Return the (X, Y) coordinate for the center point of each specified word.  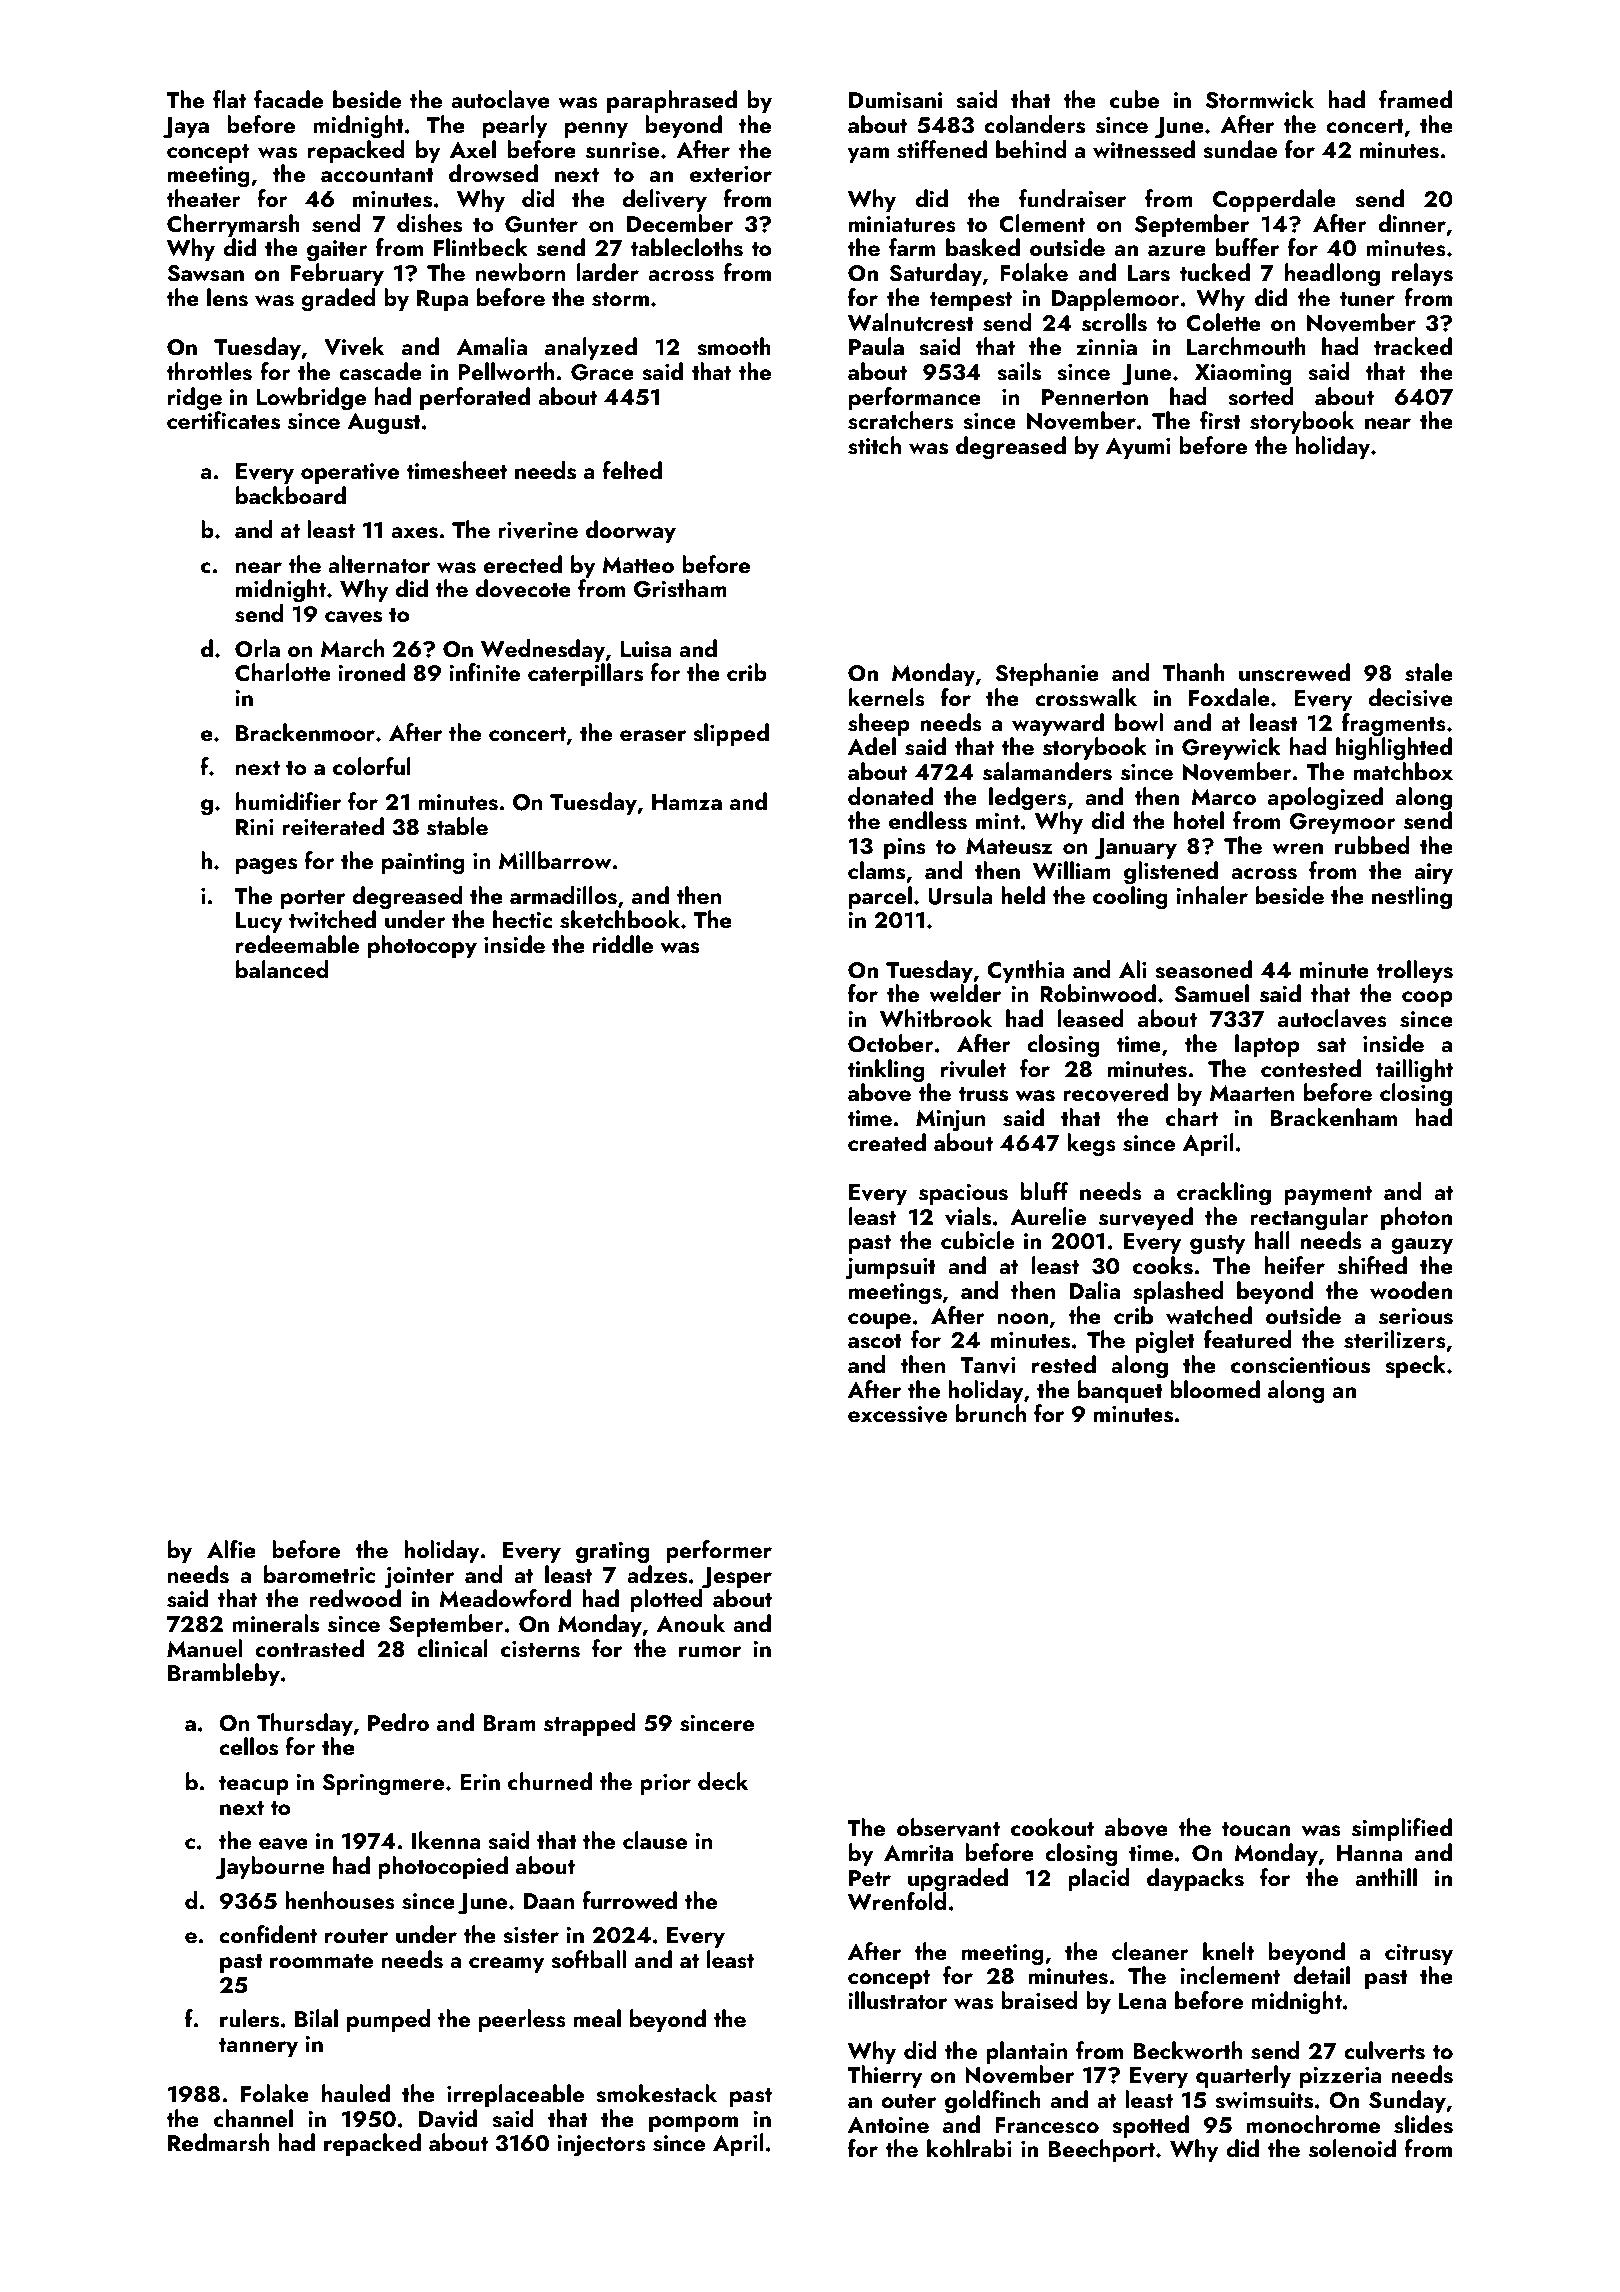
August (384, 424)
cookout (1052, 1827)
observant (948, 1827)
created (887, 1142)
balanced (282, 969)
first (1220, 420)
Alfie (231, 1549)
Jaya (186, 128)
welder (965, 993)
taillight (1414, 1071)
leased (1091, 1018)
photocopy (422, 946)
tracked (1413, 346)
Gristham (680, 588)
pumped (389, 2020)
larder (608, 272)
